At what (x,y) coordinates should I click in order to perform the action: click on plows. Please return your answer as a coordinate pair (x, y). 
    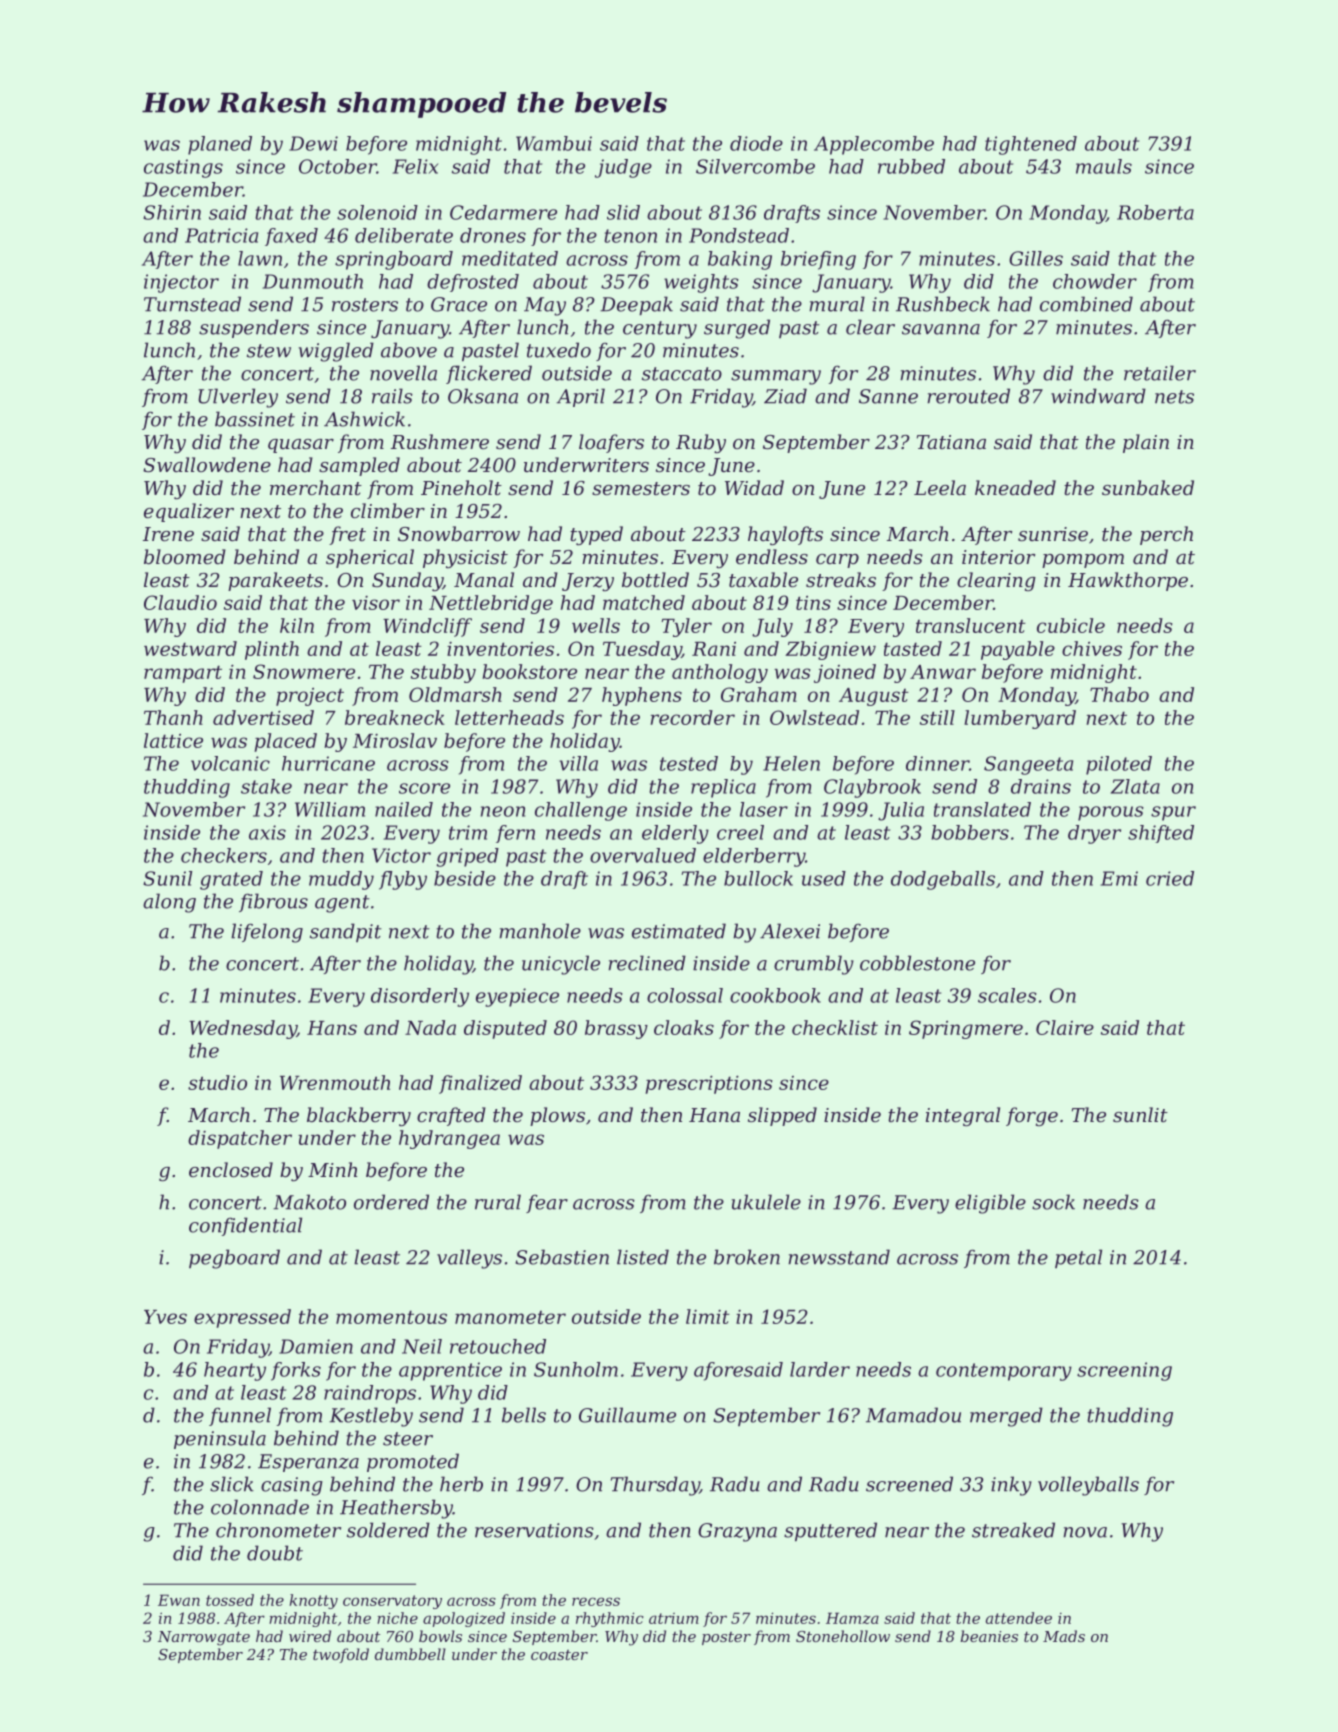
    Looking at the image, I should click on (557, 1116).
